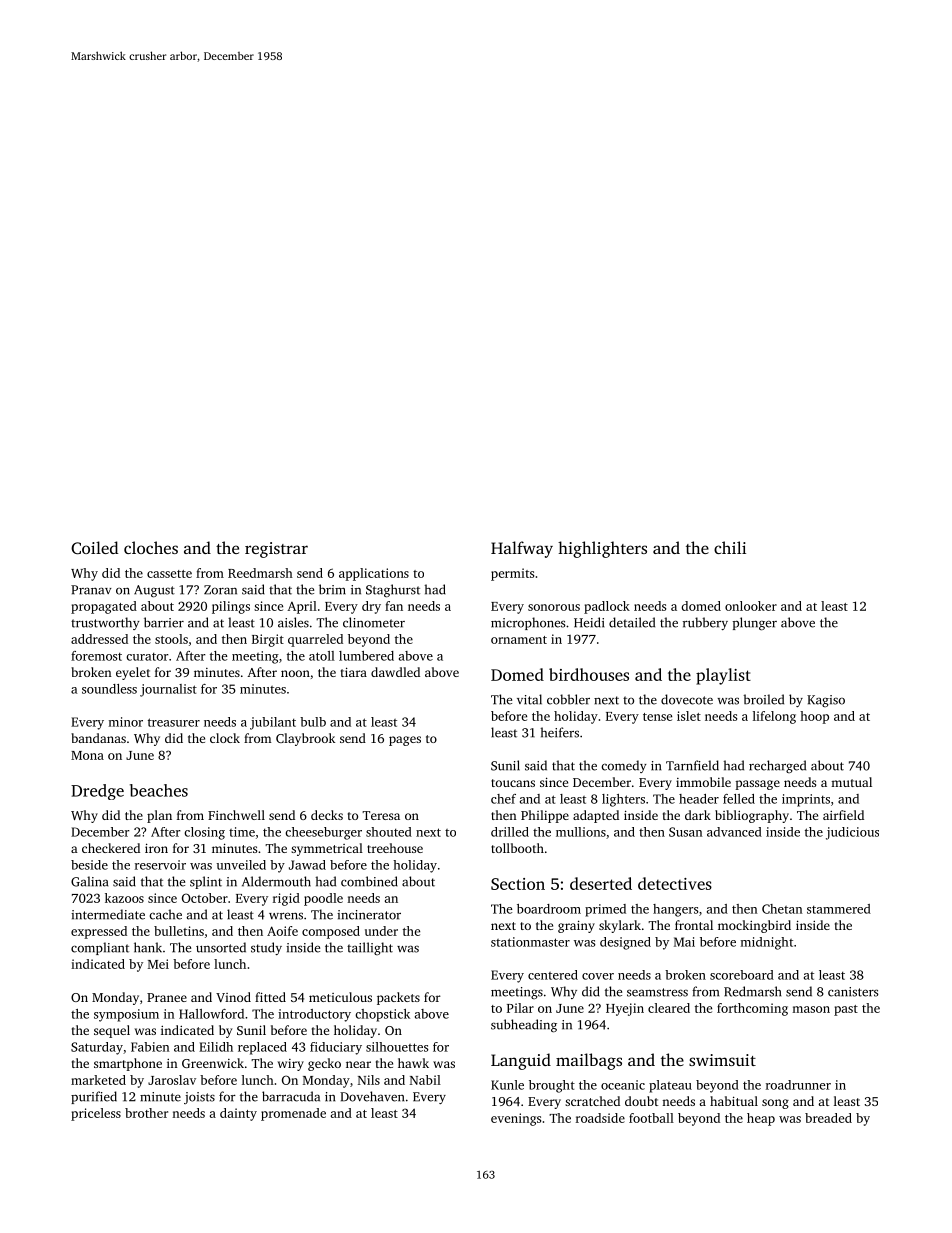  I want to click on registrar, so click(276, 550).
